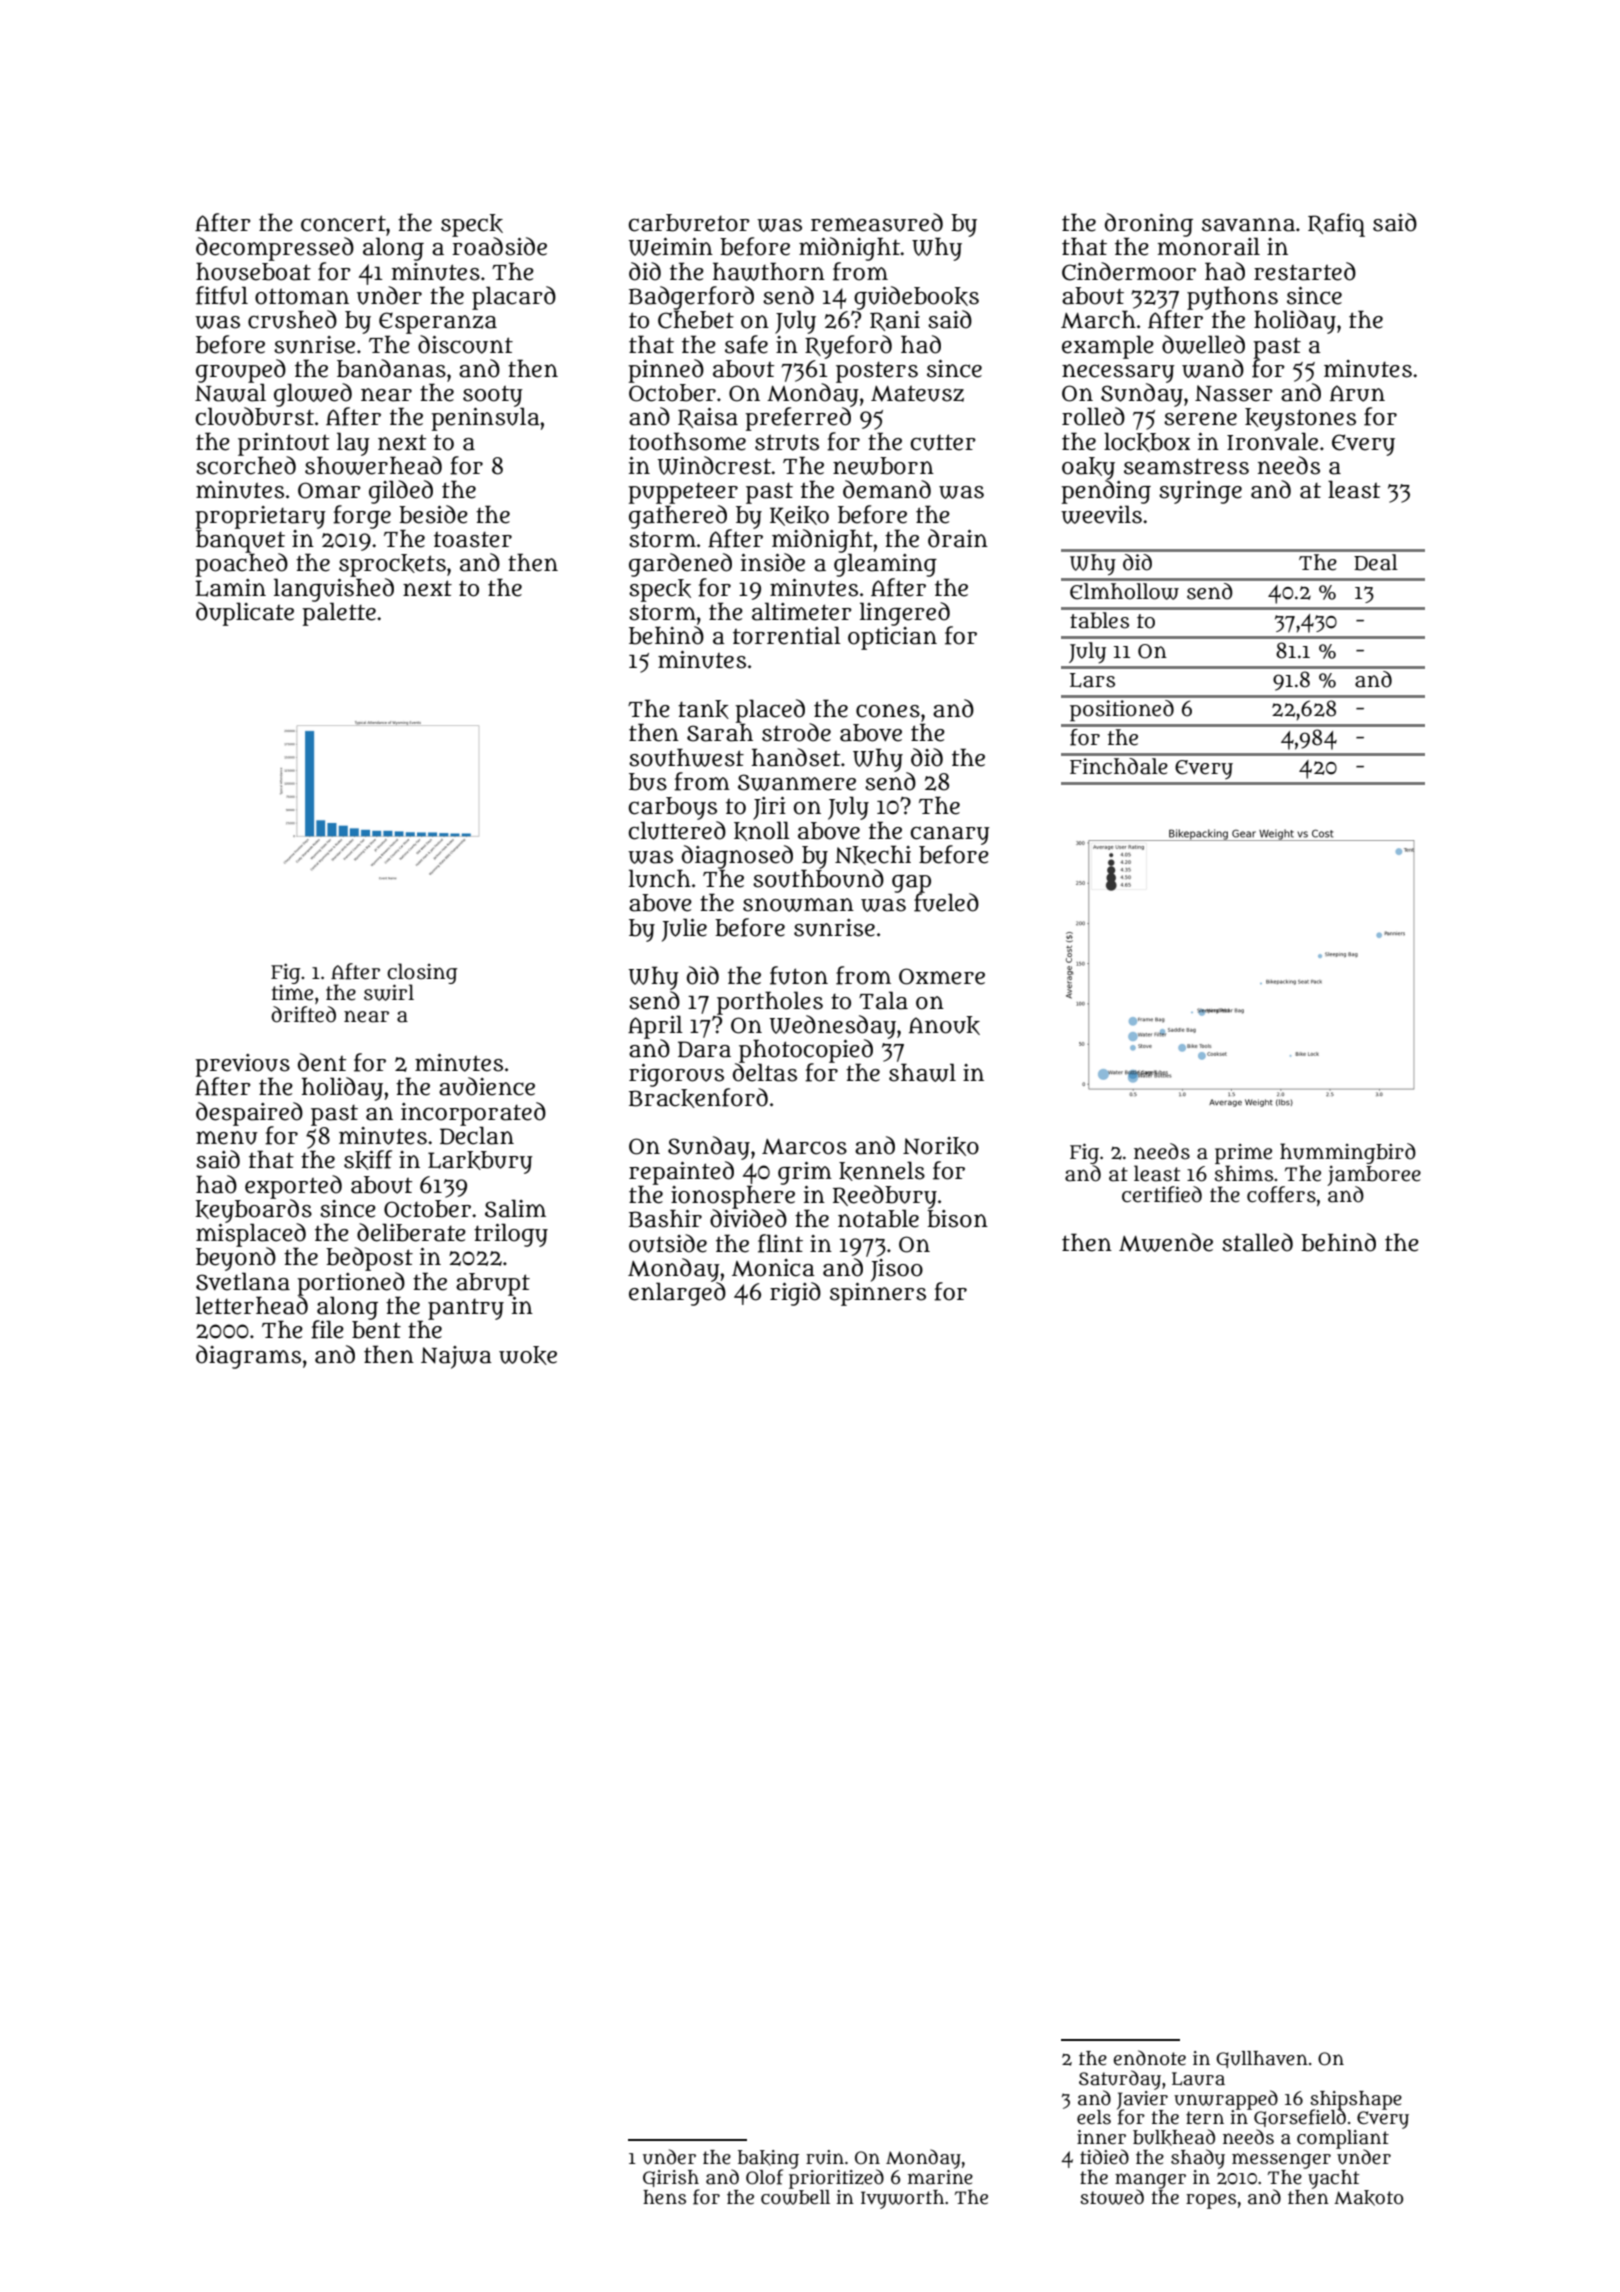 The image size is (1620, 2292). What do you see at coordinates (1149, 2058) in the screenshot?
I see `endnote` at bounding box center [1149, 2058].
